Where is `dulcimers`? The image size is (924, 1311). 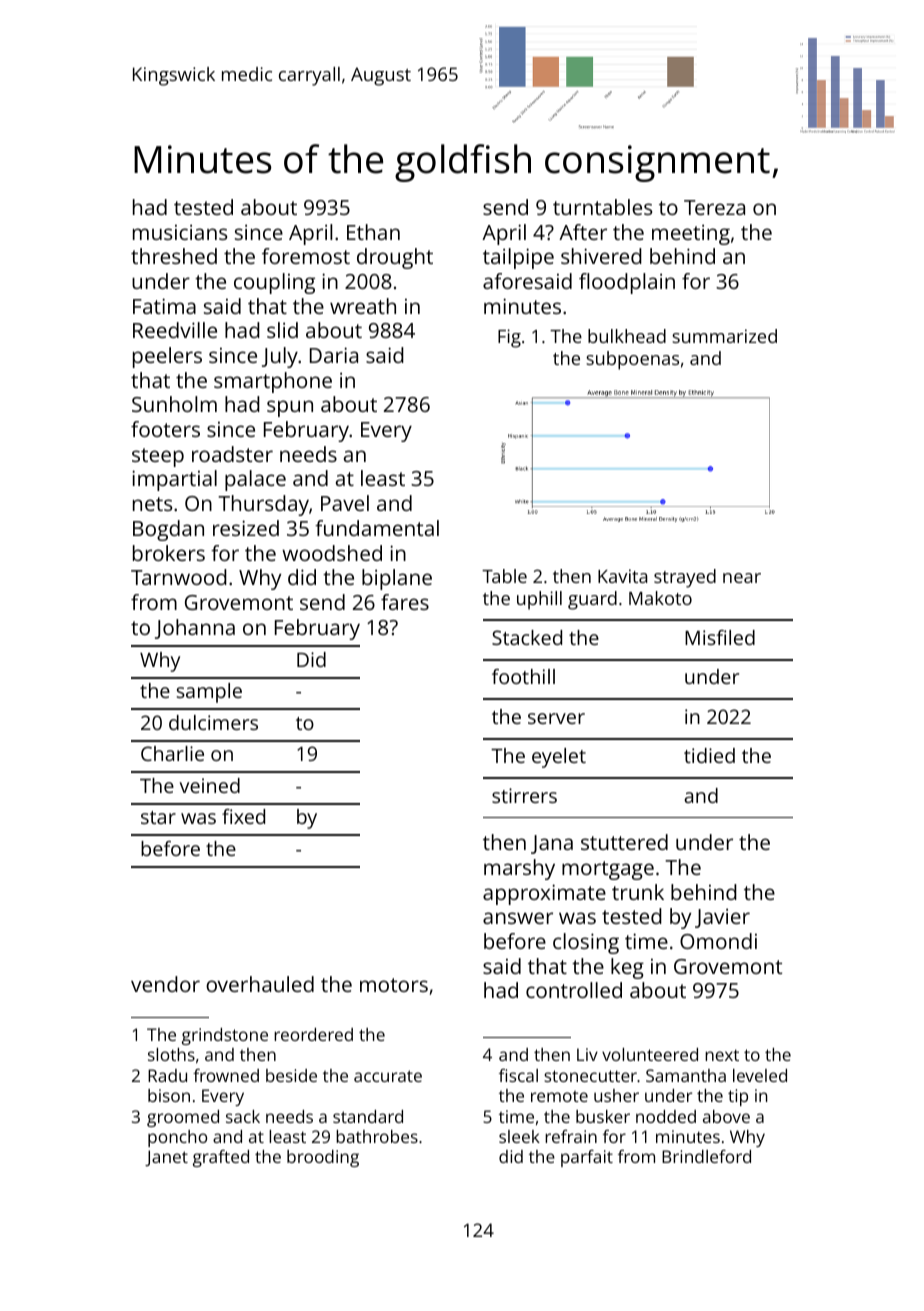 dulcimers is located at coordinates (213, 722).
